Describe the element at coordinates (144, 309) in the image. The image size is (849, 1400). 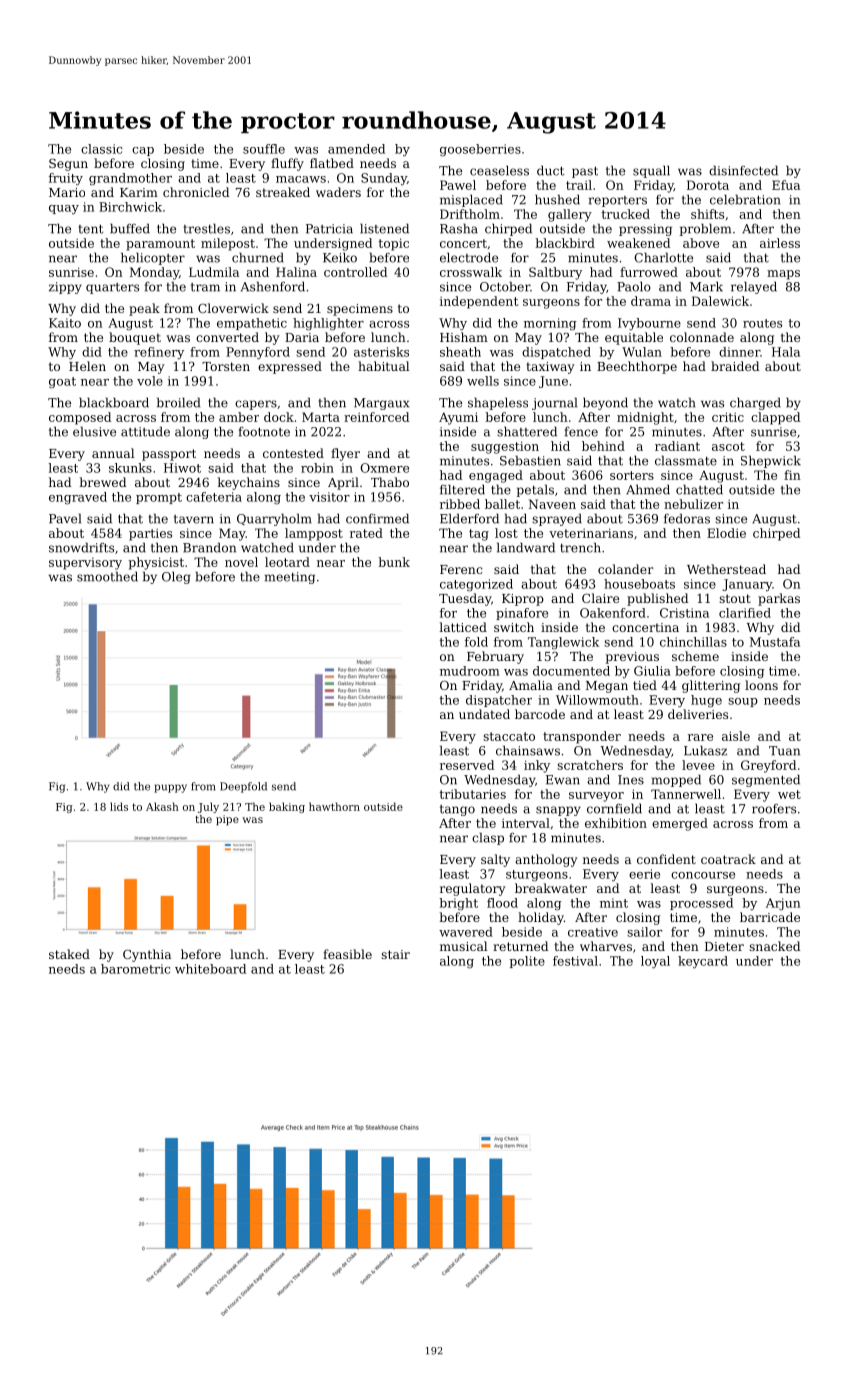
I see `peak` at that location.
